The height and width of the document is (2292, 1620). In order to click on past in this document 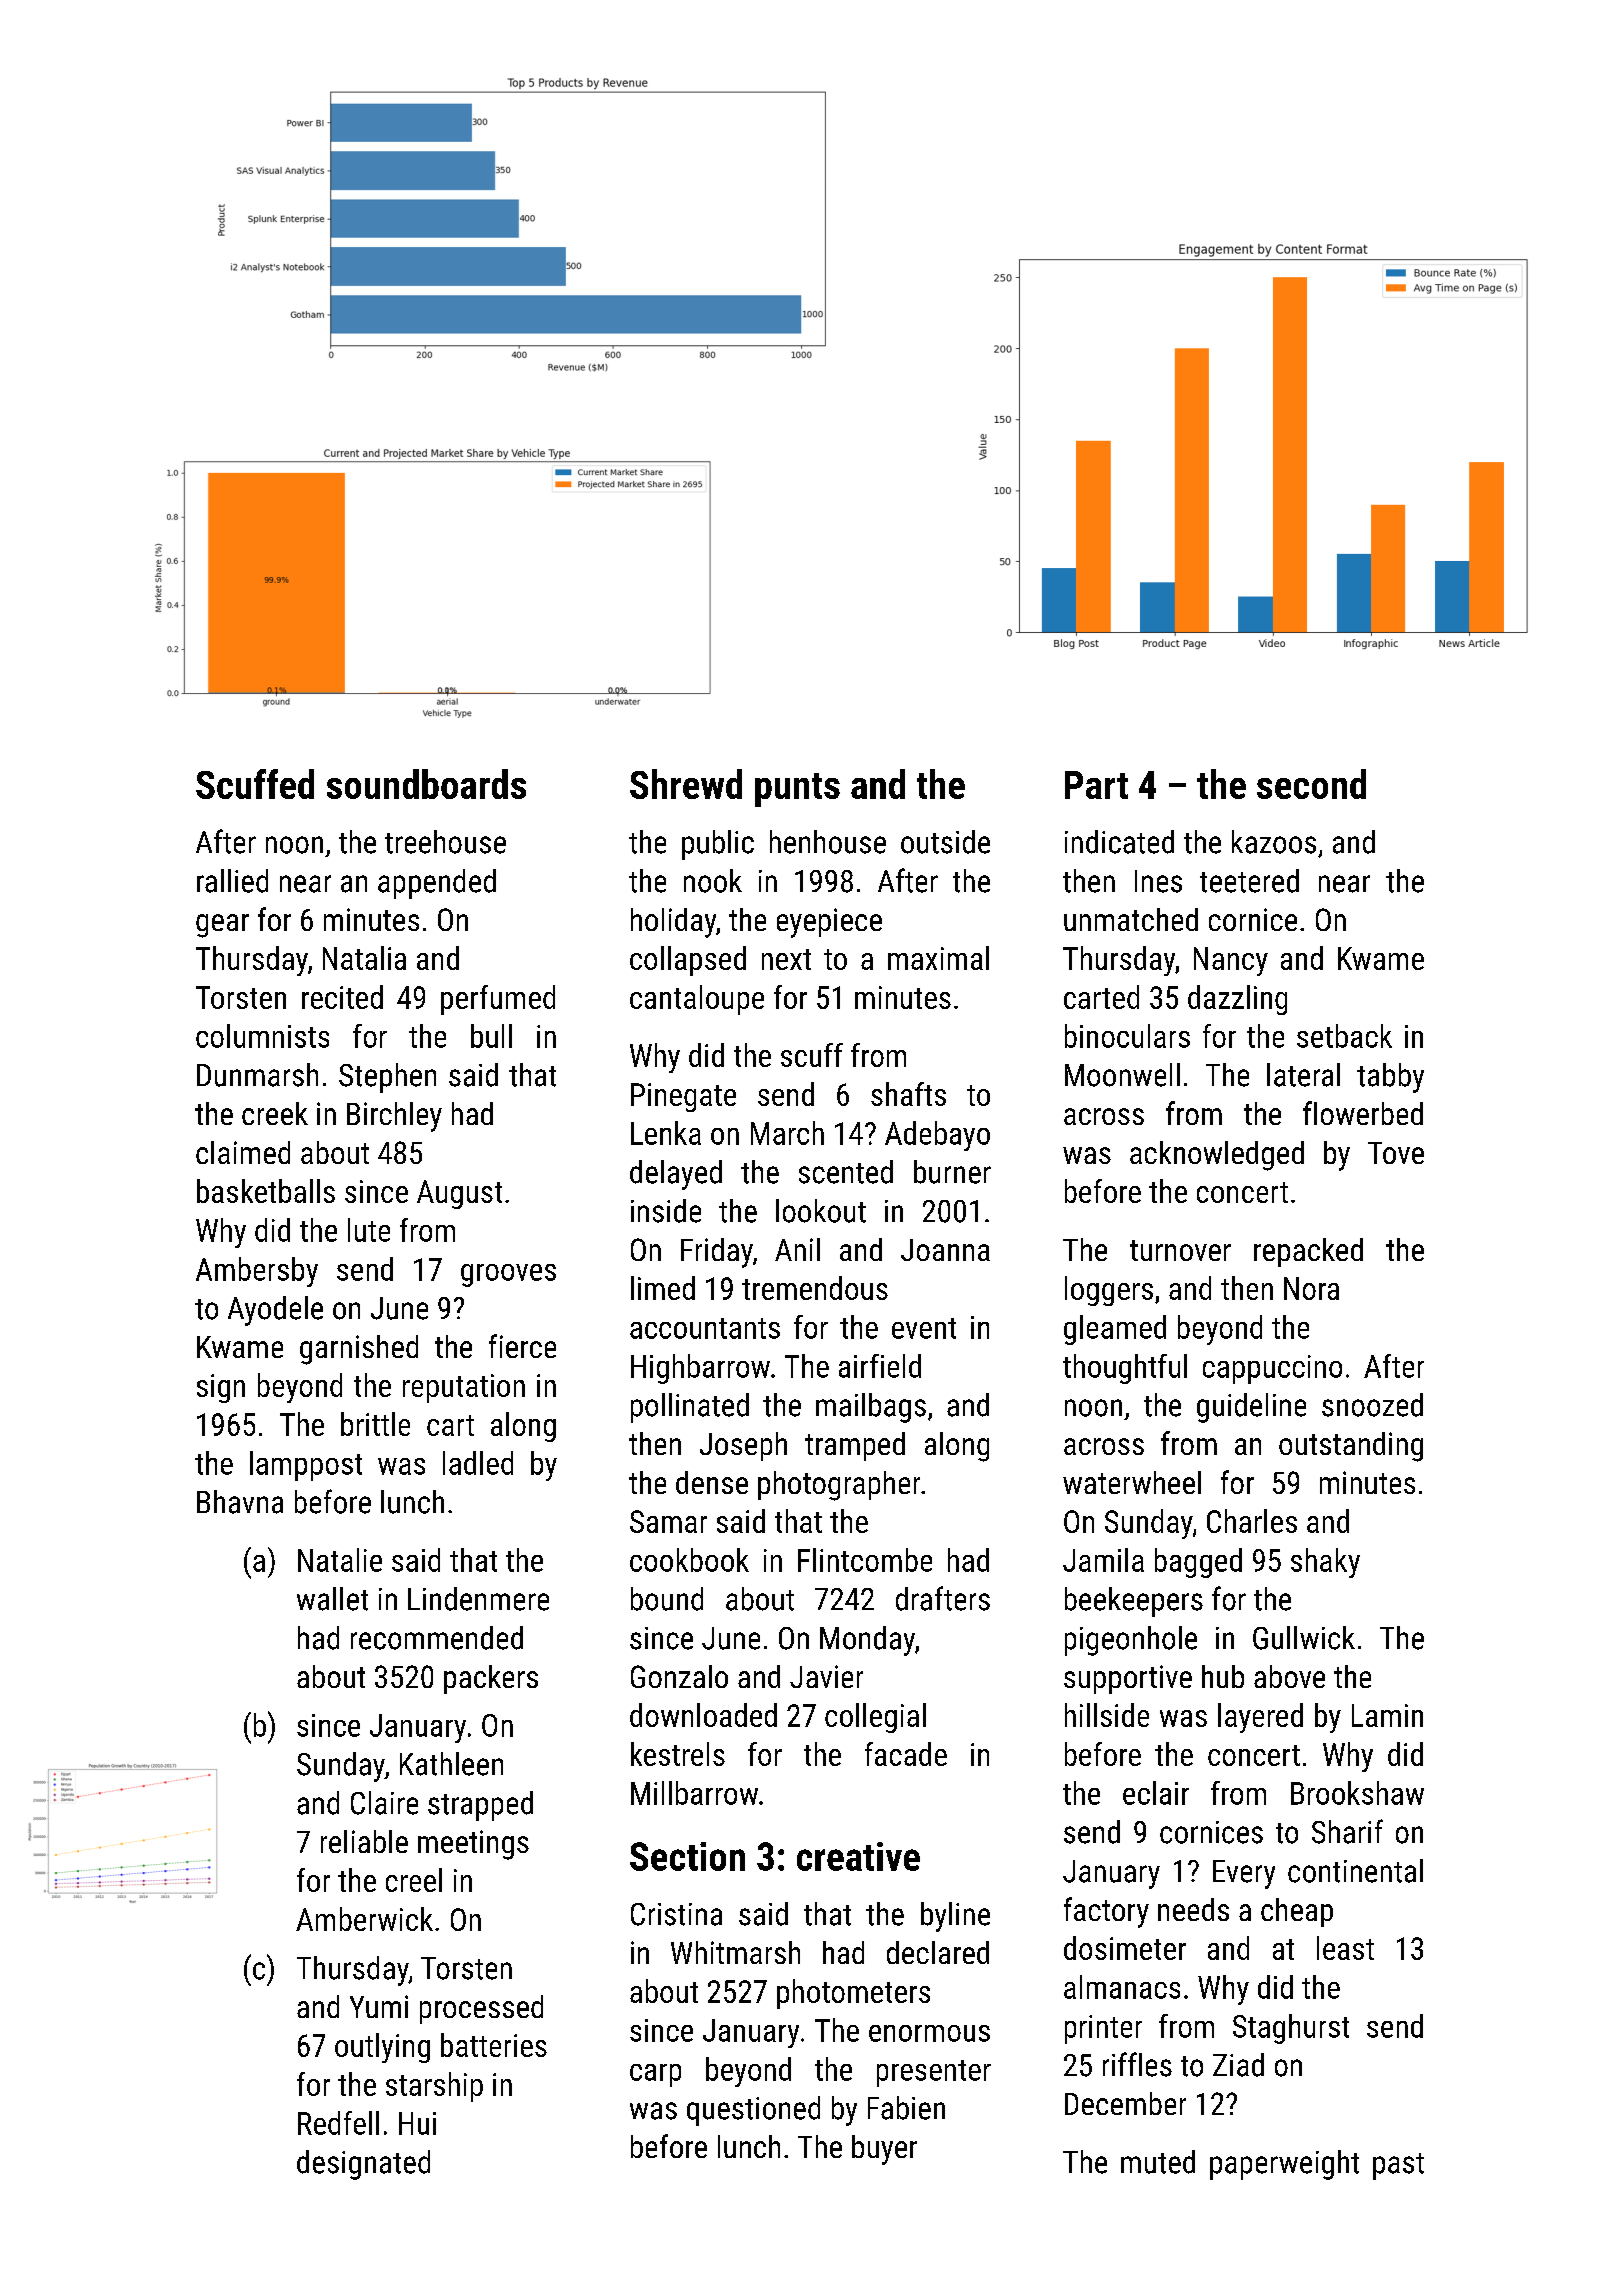, I will do `click(1398, 2166)`.
